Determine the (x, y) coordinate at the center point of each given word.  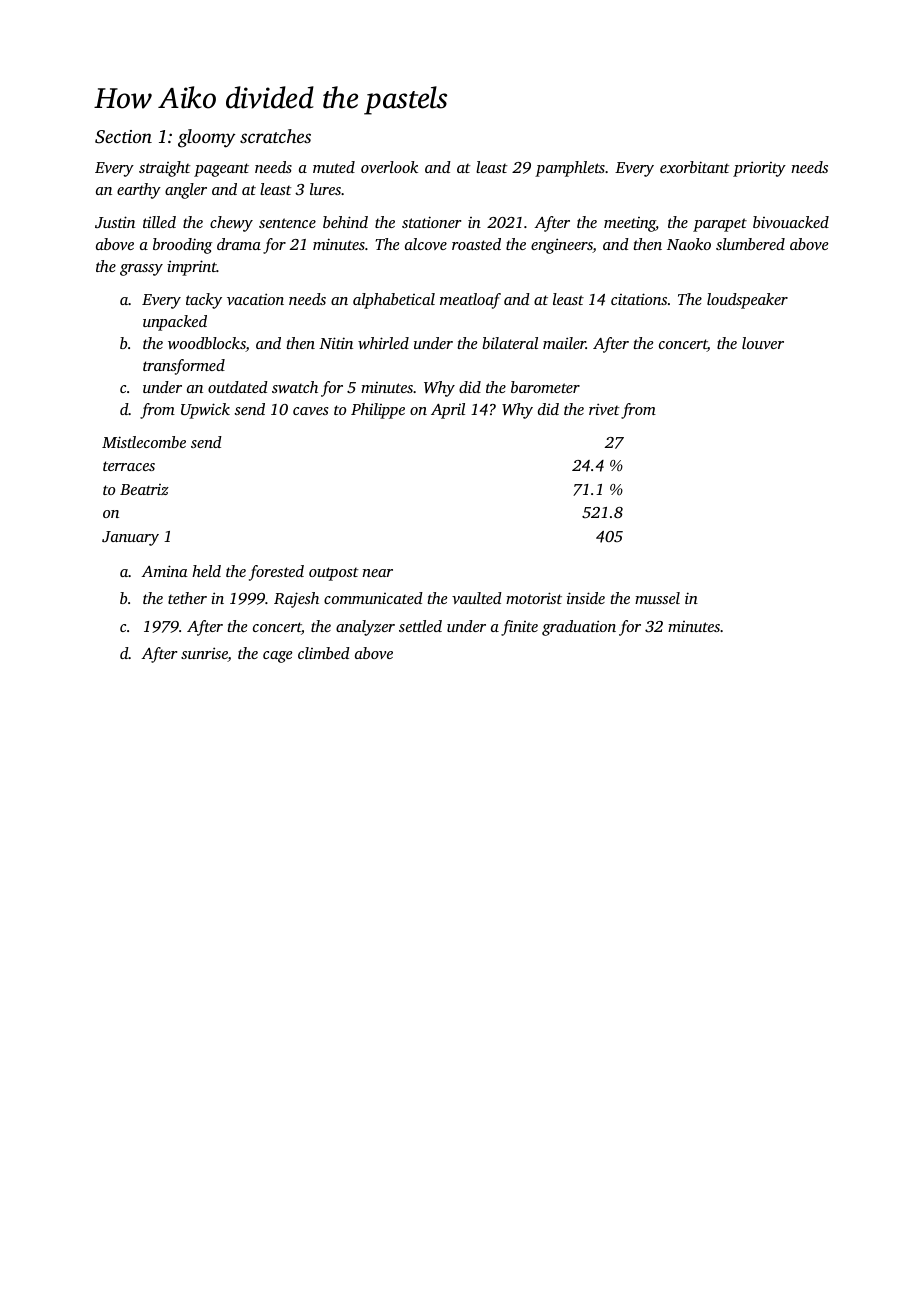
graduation (579, 628)
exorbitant (695, 167)
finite (519, 628)
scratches (275, 136)
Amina (164, 571)
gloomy (207, 138)
